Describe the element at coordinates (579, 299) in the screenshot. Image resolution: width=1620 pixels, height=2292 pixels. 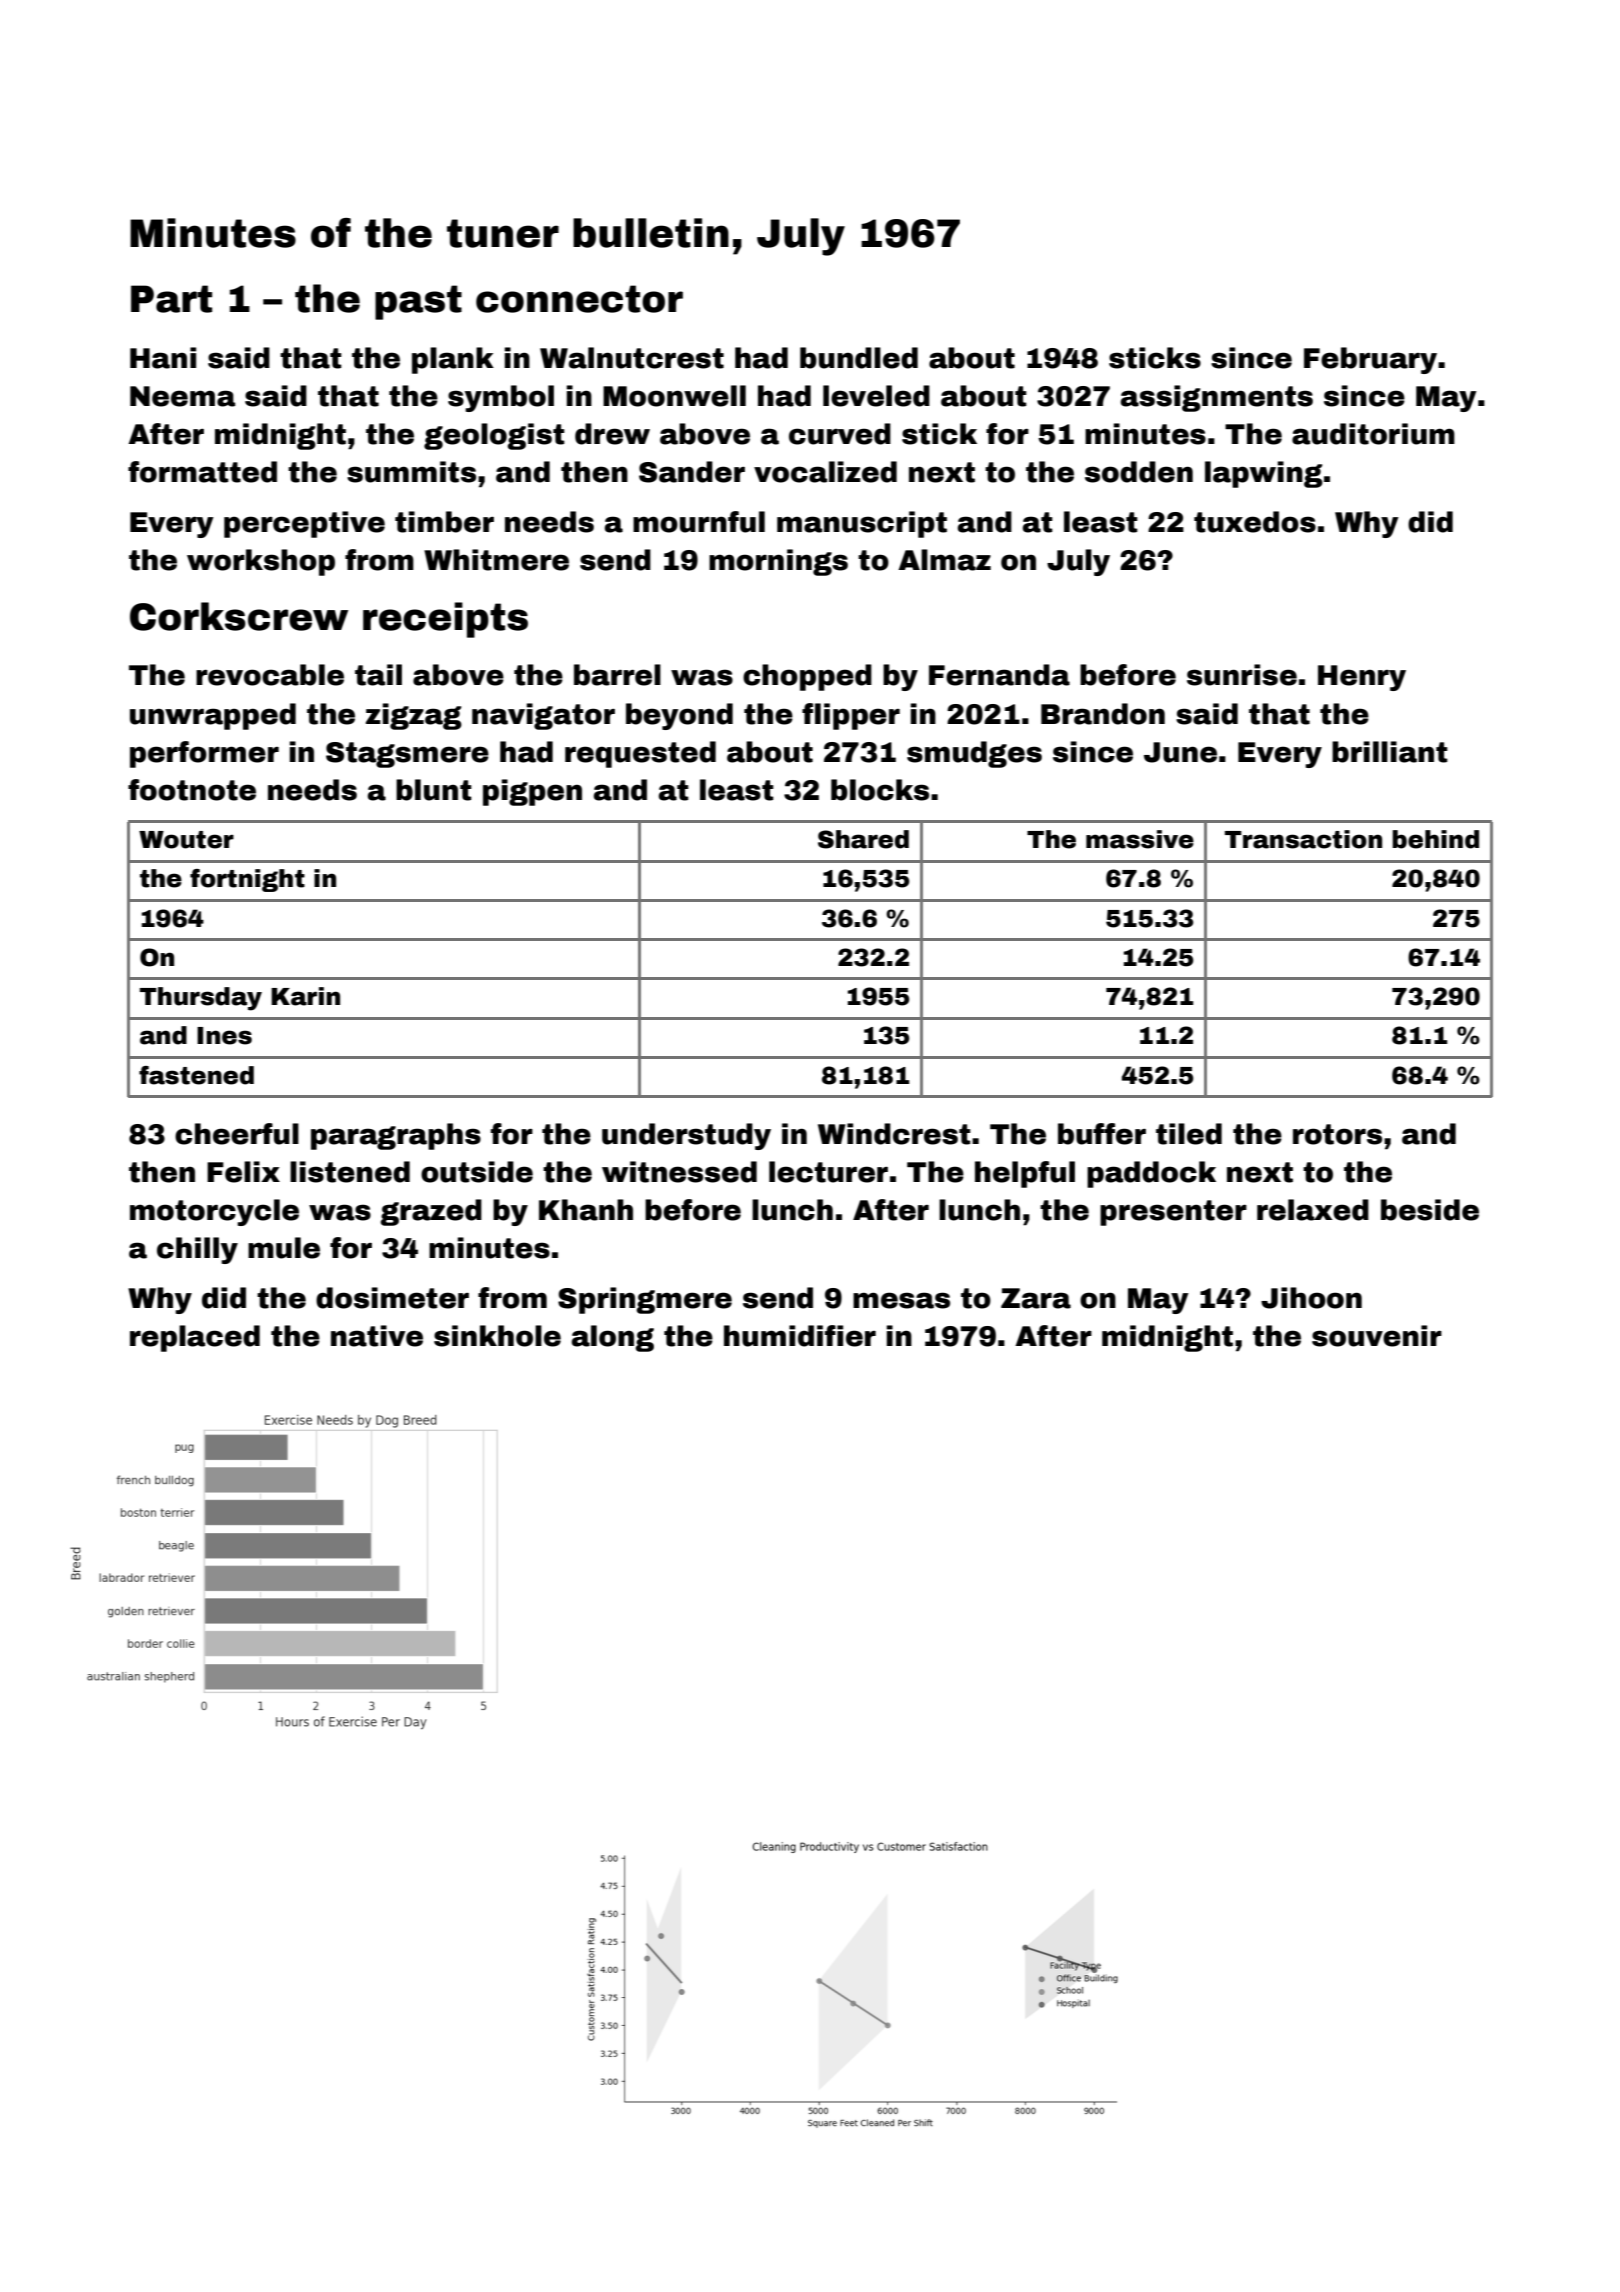
I see `connector` at that location.
